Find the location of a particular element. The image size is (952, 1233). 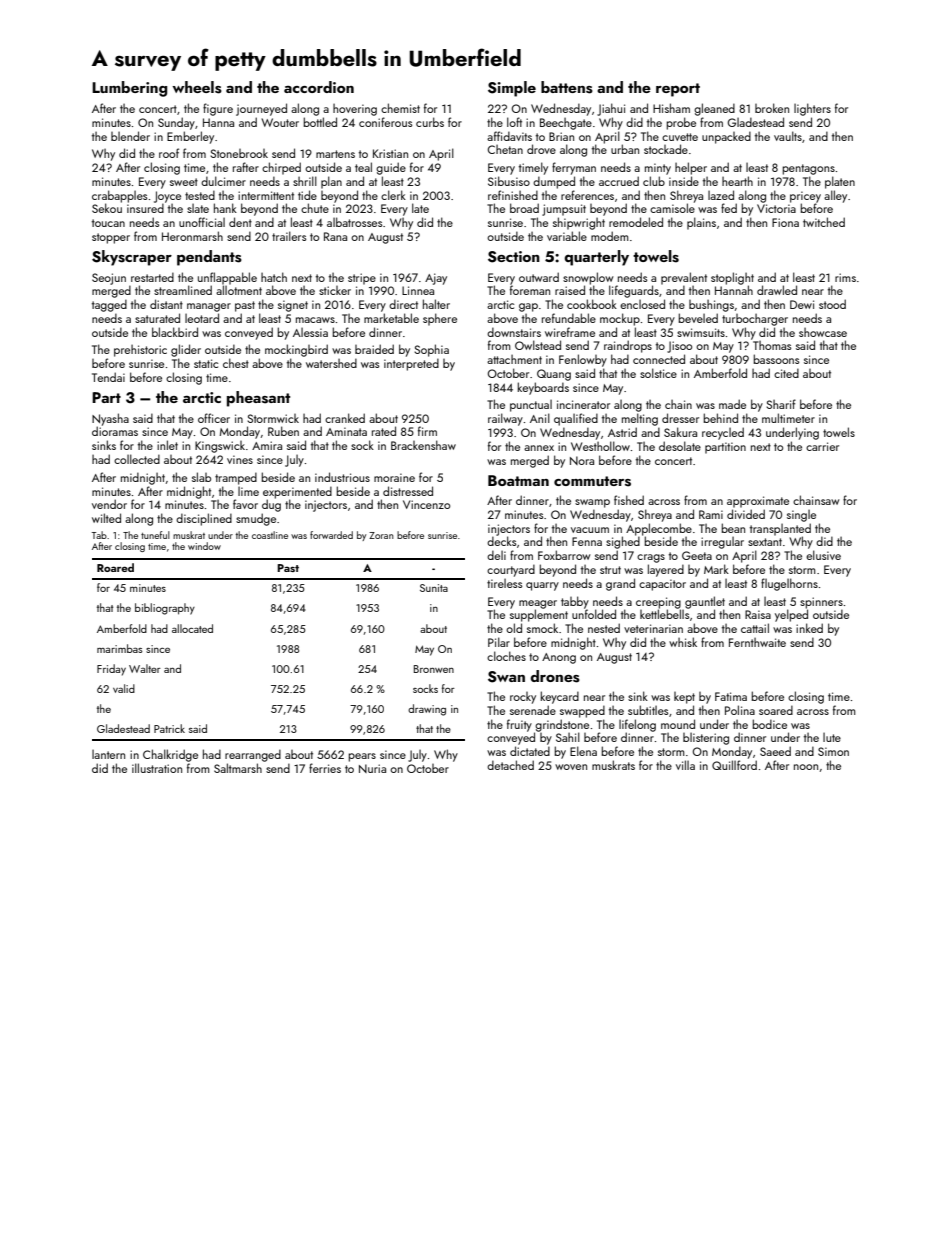

Fernthwaite is located at coordinates (757, 642).
